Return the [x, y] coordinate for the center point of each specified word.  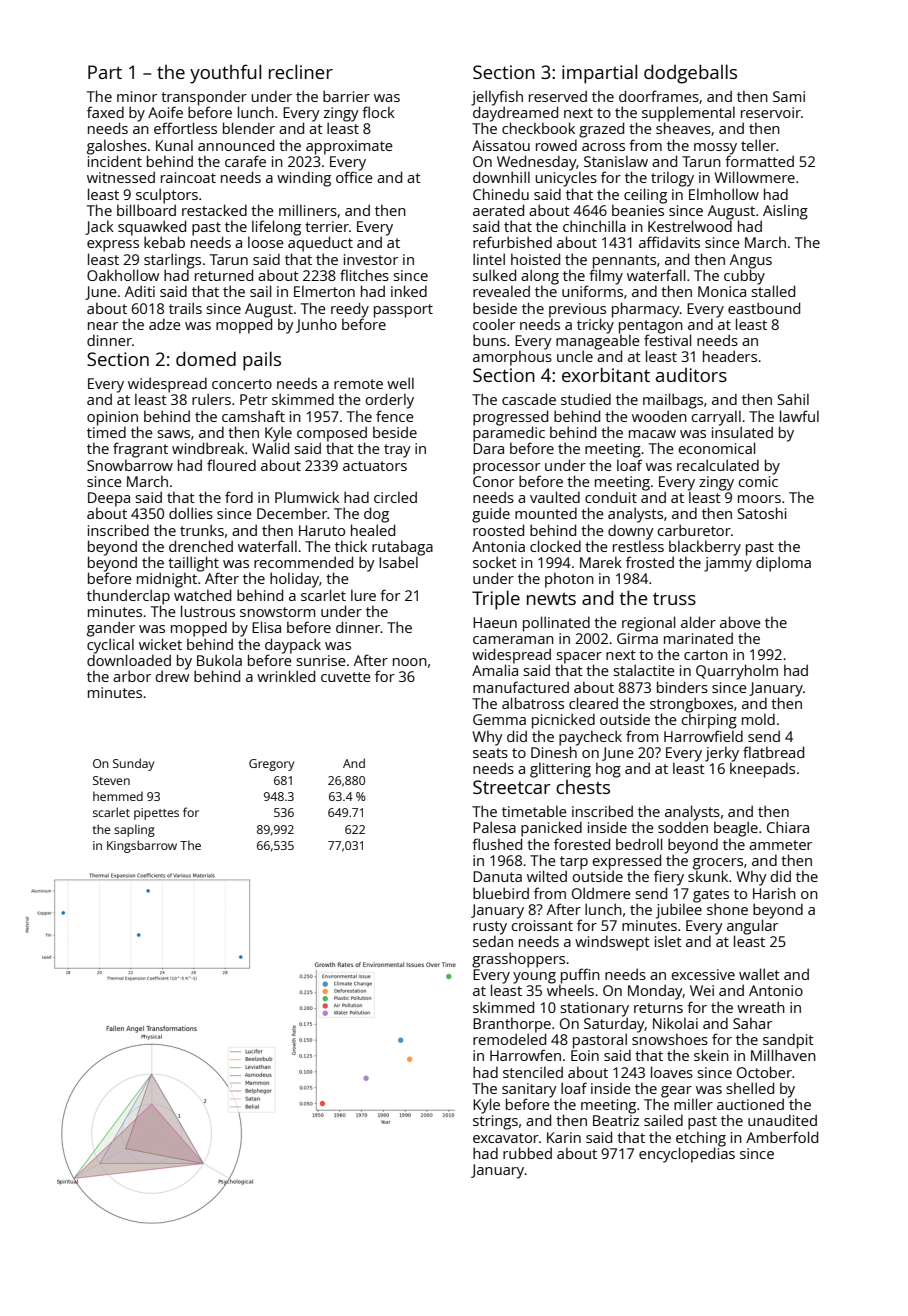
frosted [650, 562]
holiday [294, 580]
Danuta [497, 876]
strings [495, 1122]
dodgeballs [690, 74]
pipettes [156, 814]
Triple [496, 600]
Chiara [788, 827]
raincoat [188, 177]
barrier [346, 96]
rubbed [527, 1153]
